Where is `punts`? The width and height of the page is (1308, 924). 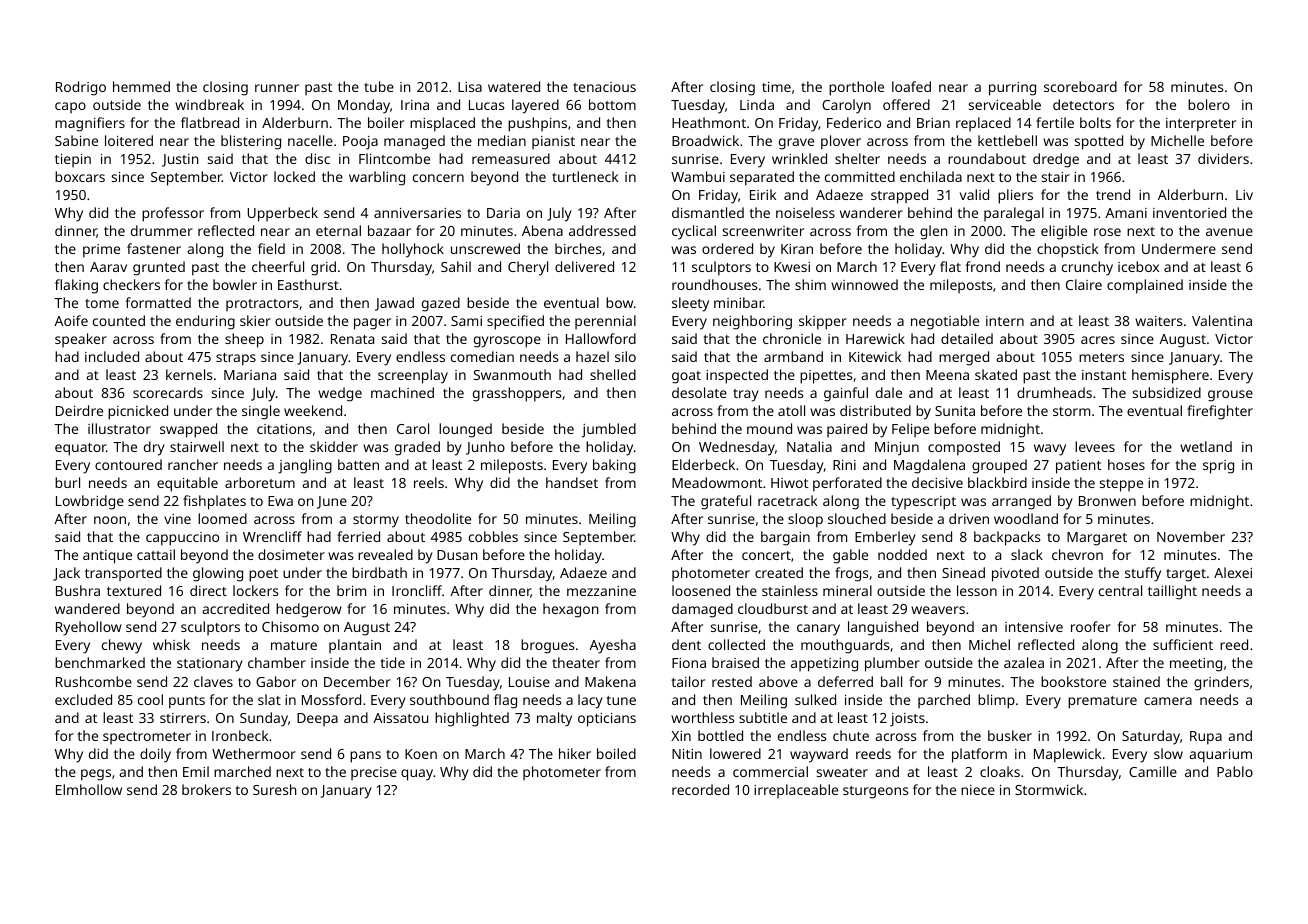
punts is located at coordinates (187, 702).
